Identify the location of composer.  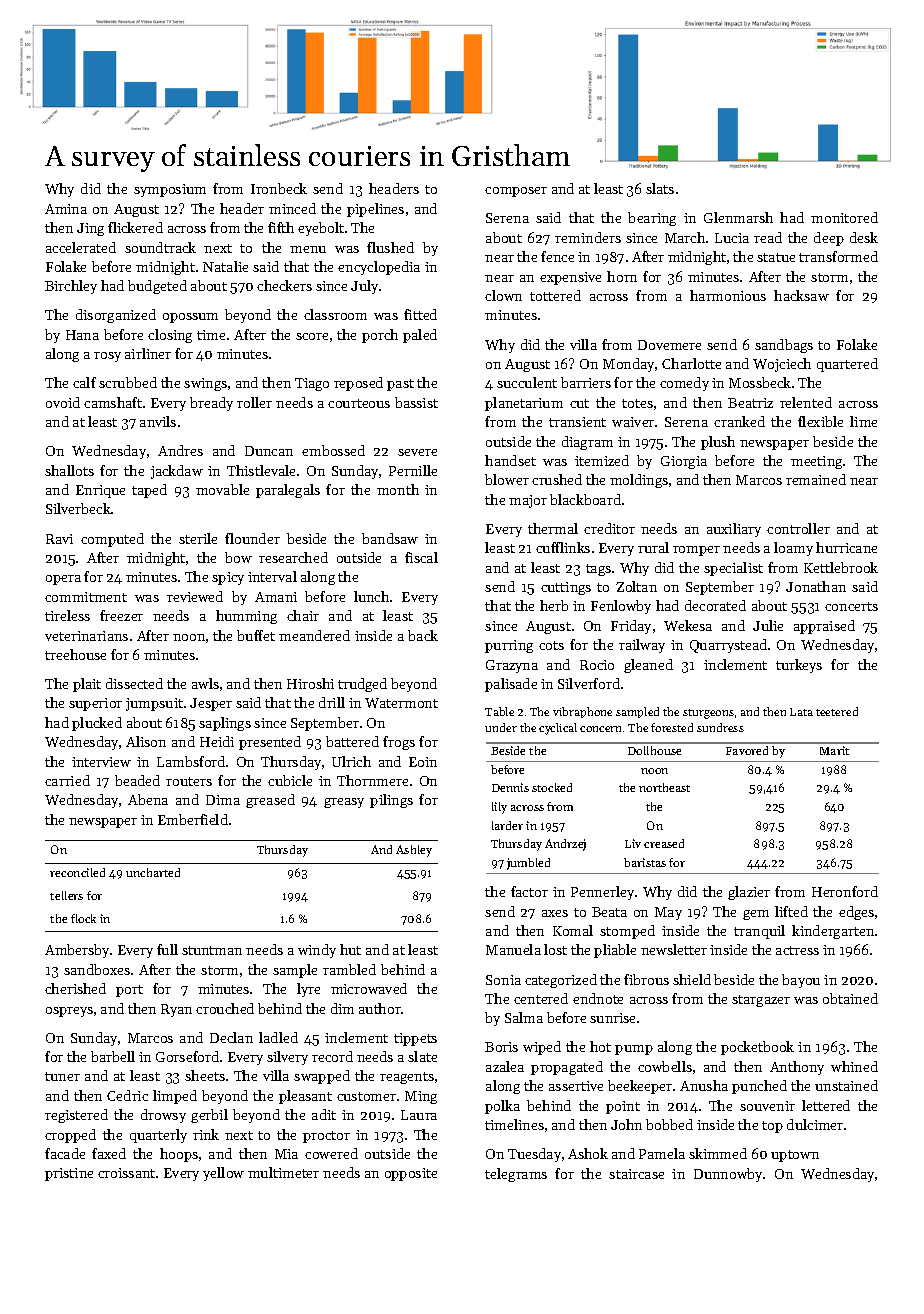
(516, 192).
